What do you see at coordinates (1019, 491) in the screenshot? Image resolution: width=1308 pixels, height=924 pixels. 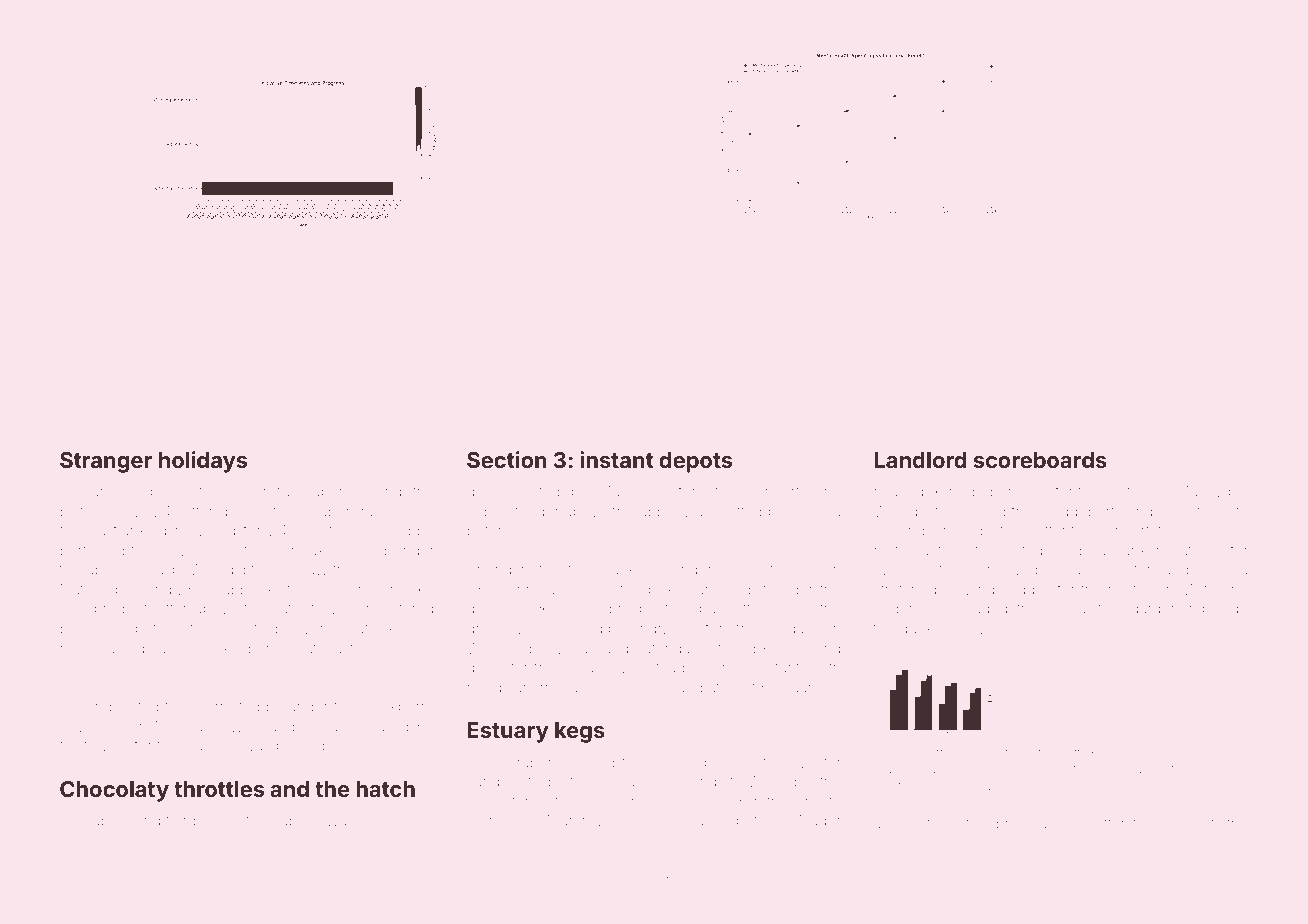 I see `benches` at bounding box center [1019, 491].
